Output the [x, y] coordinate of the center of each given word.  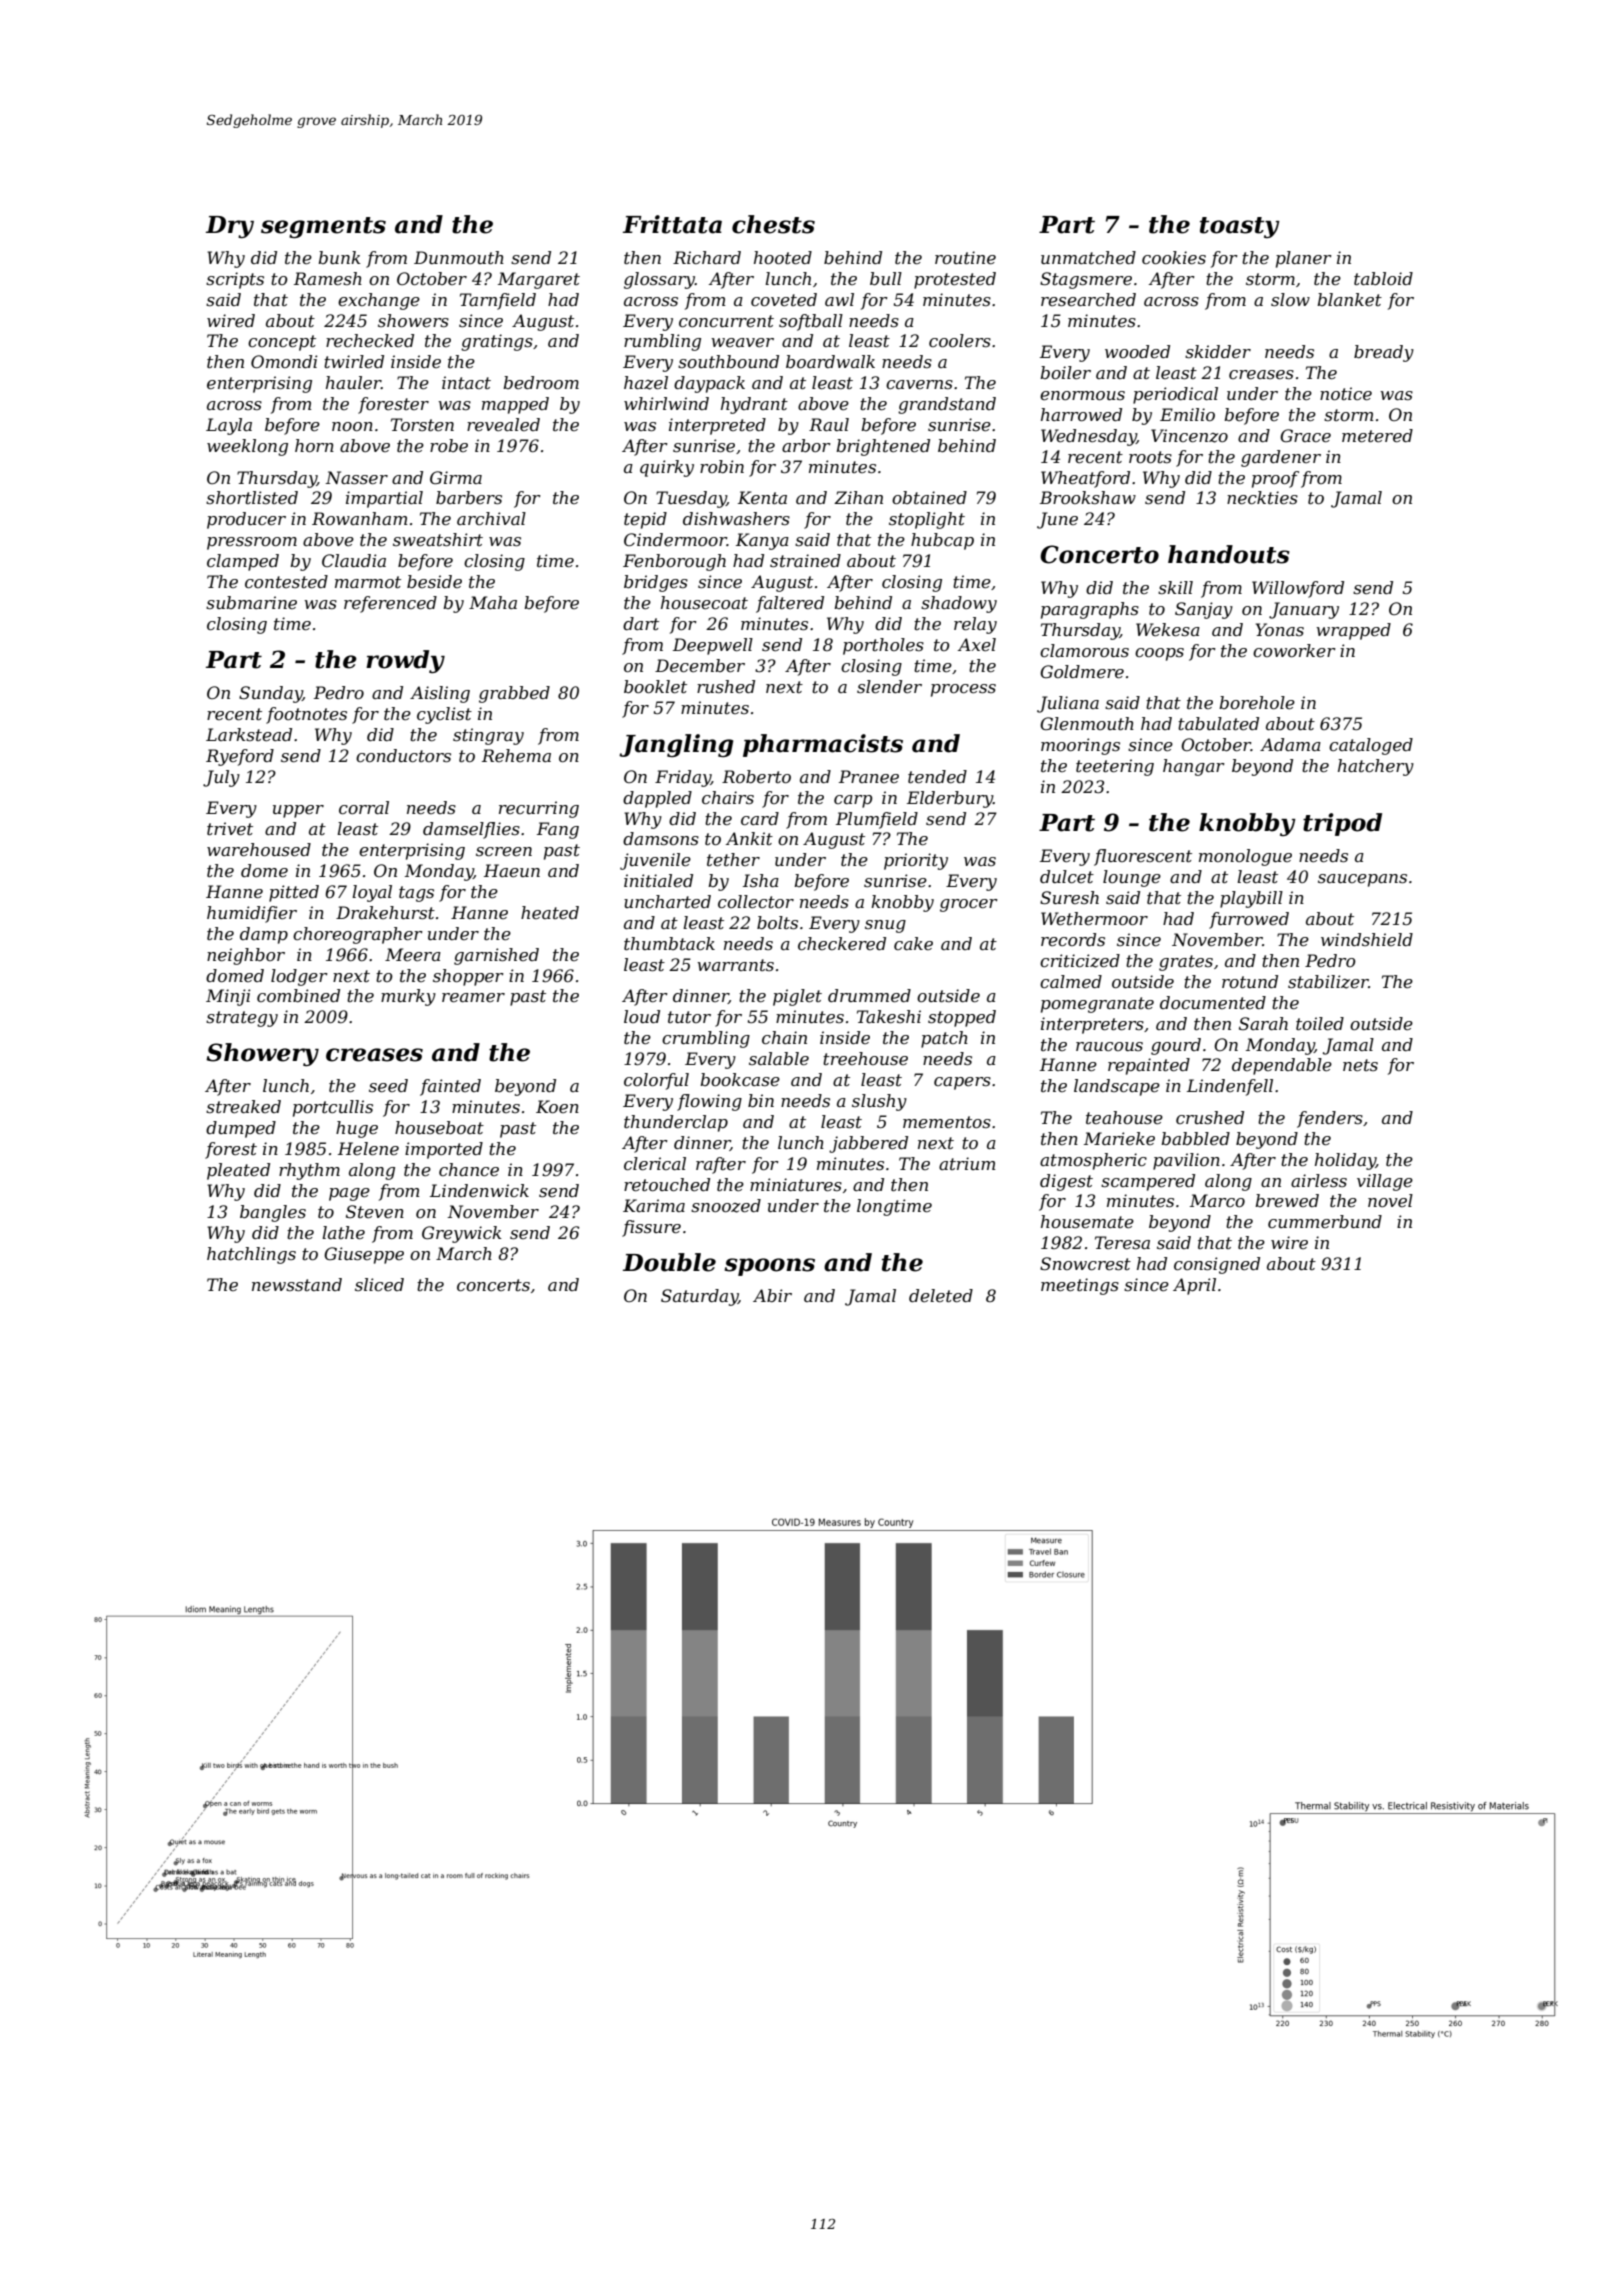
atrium [967, 1163]
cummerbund [1325, 1221]
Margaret [539, 280]
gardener [1281, 458]
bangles [273, 1213]
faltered [790, 604]
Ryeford [240, 757]
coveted [784, 299]
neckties [1262, 497]
